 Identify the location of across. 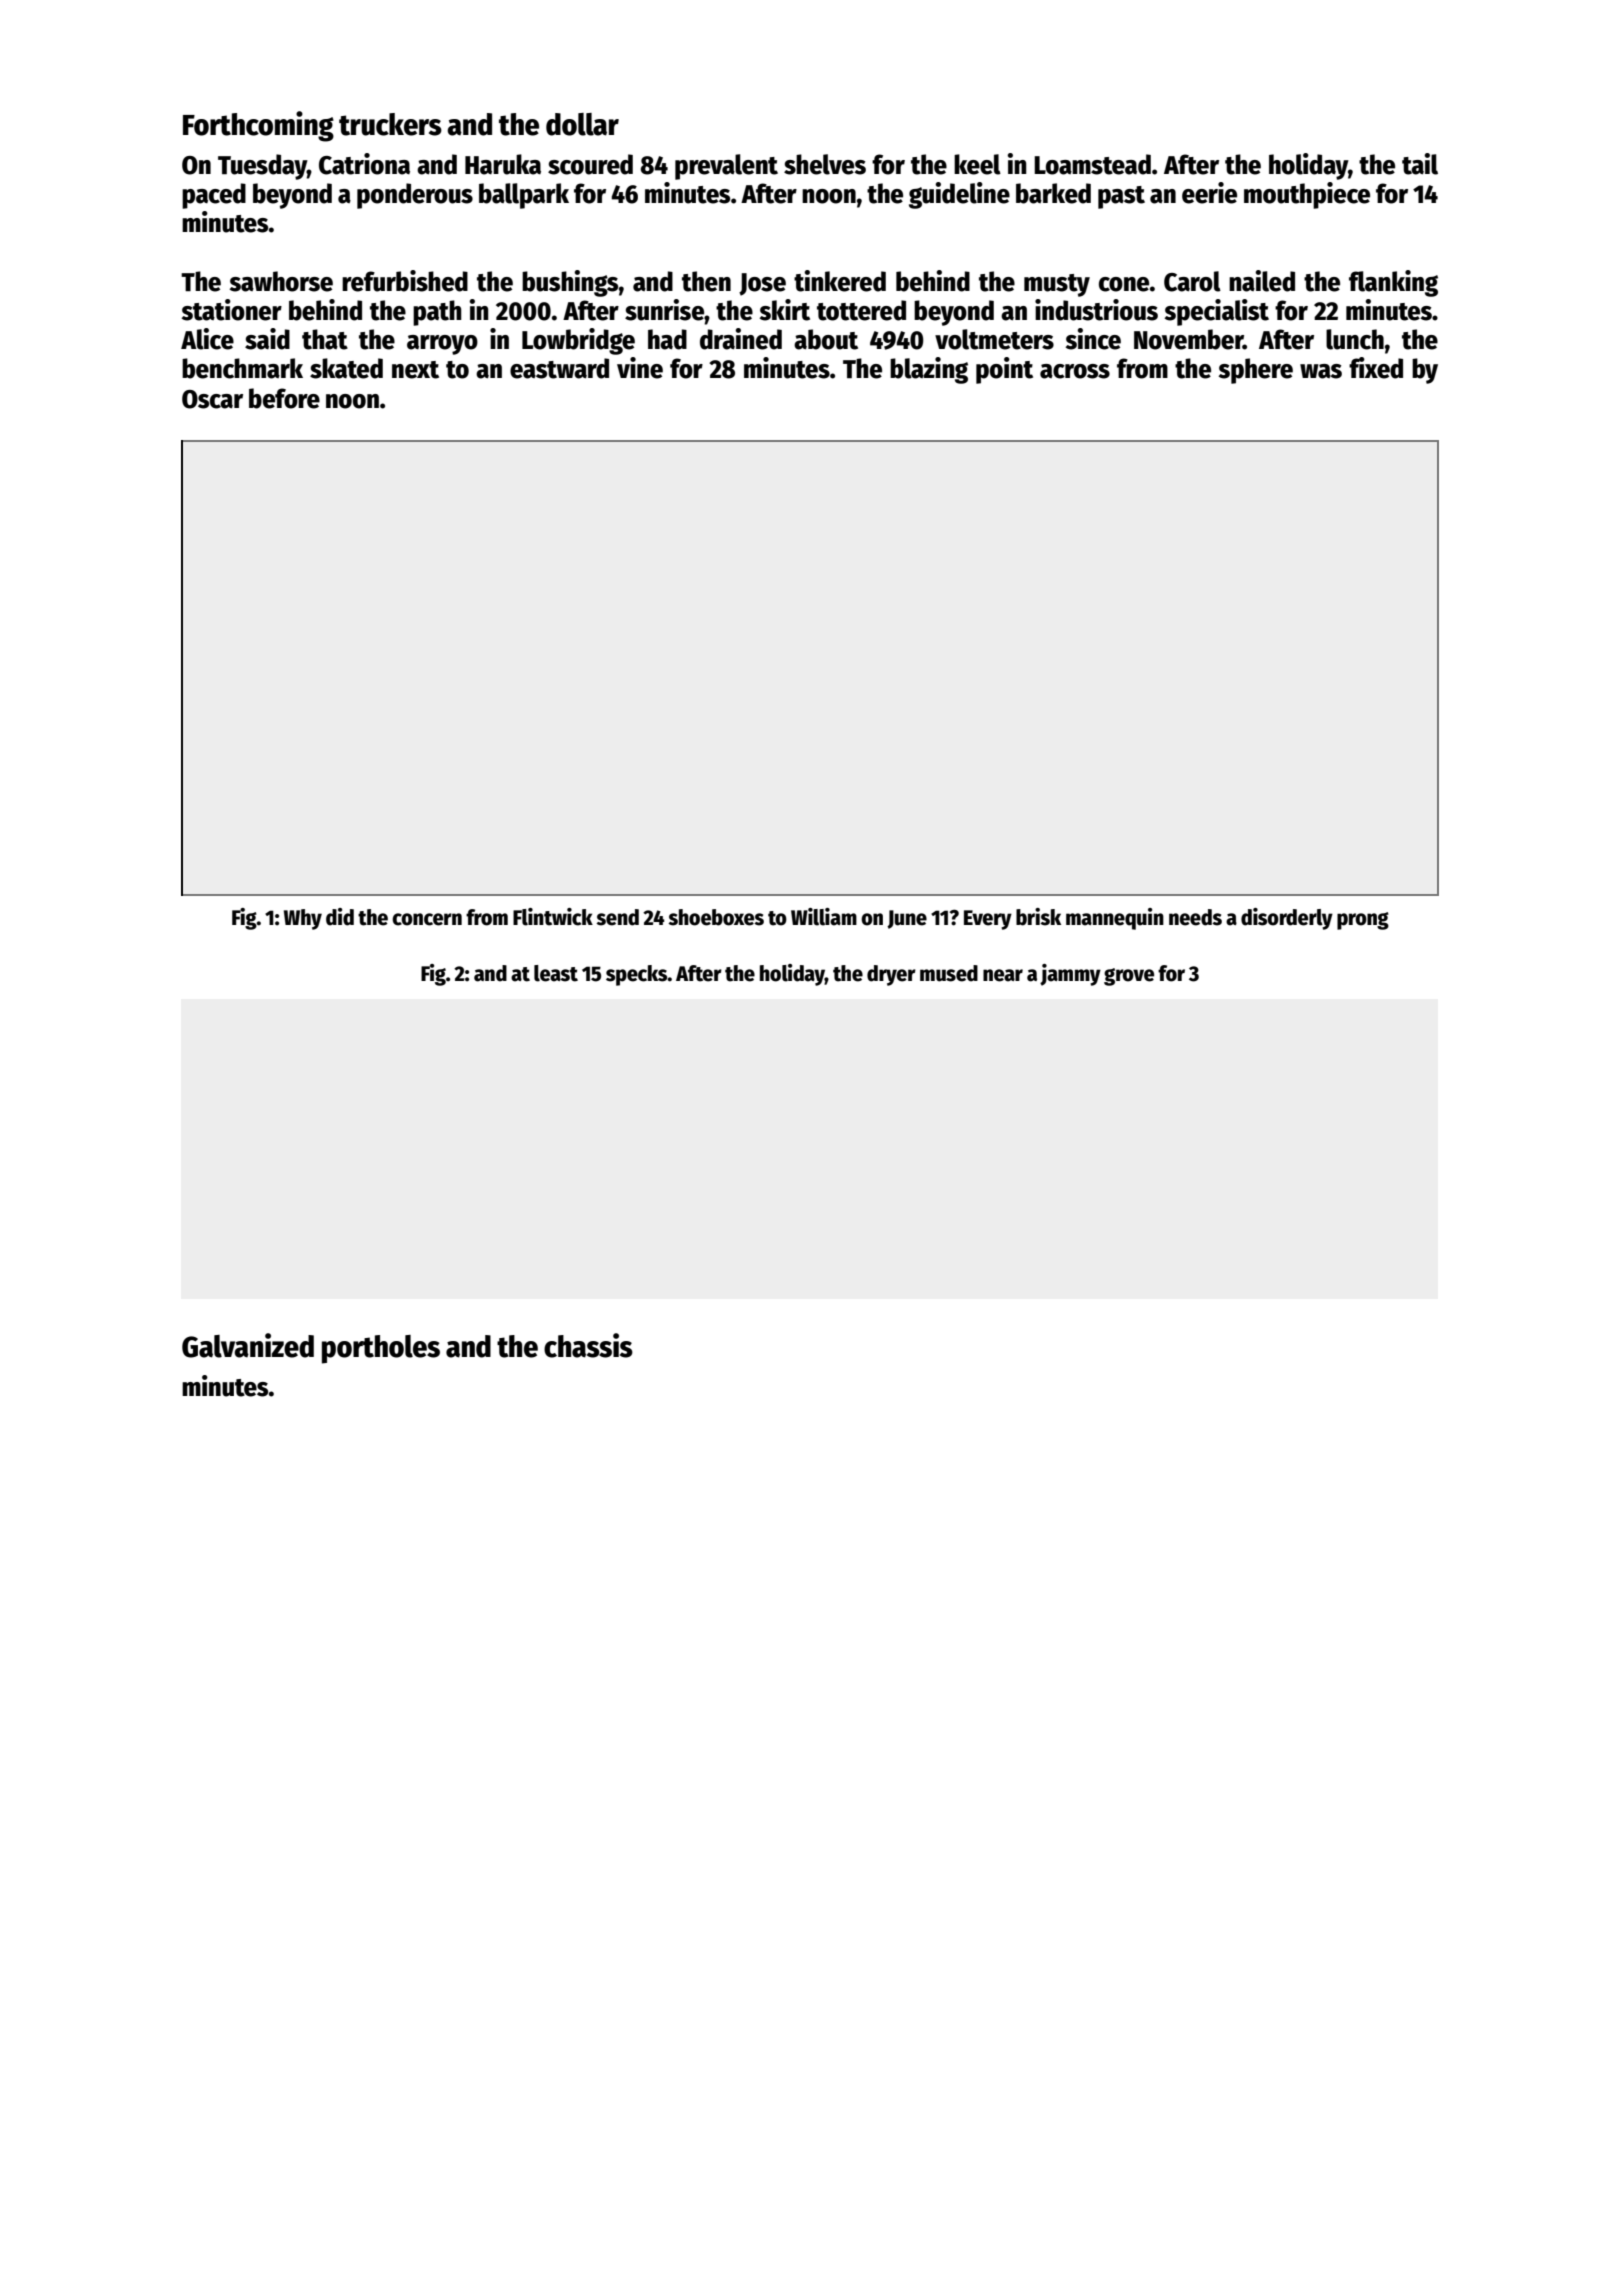
(1075, 371).
